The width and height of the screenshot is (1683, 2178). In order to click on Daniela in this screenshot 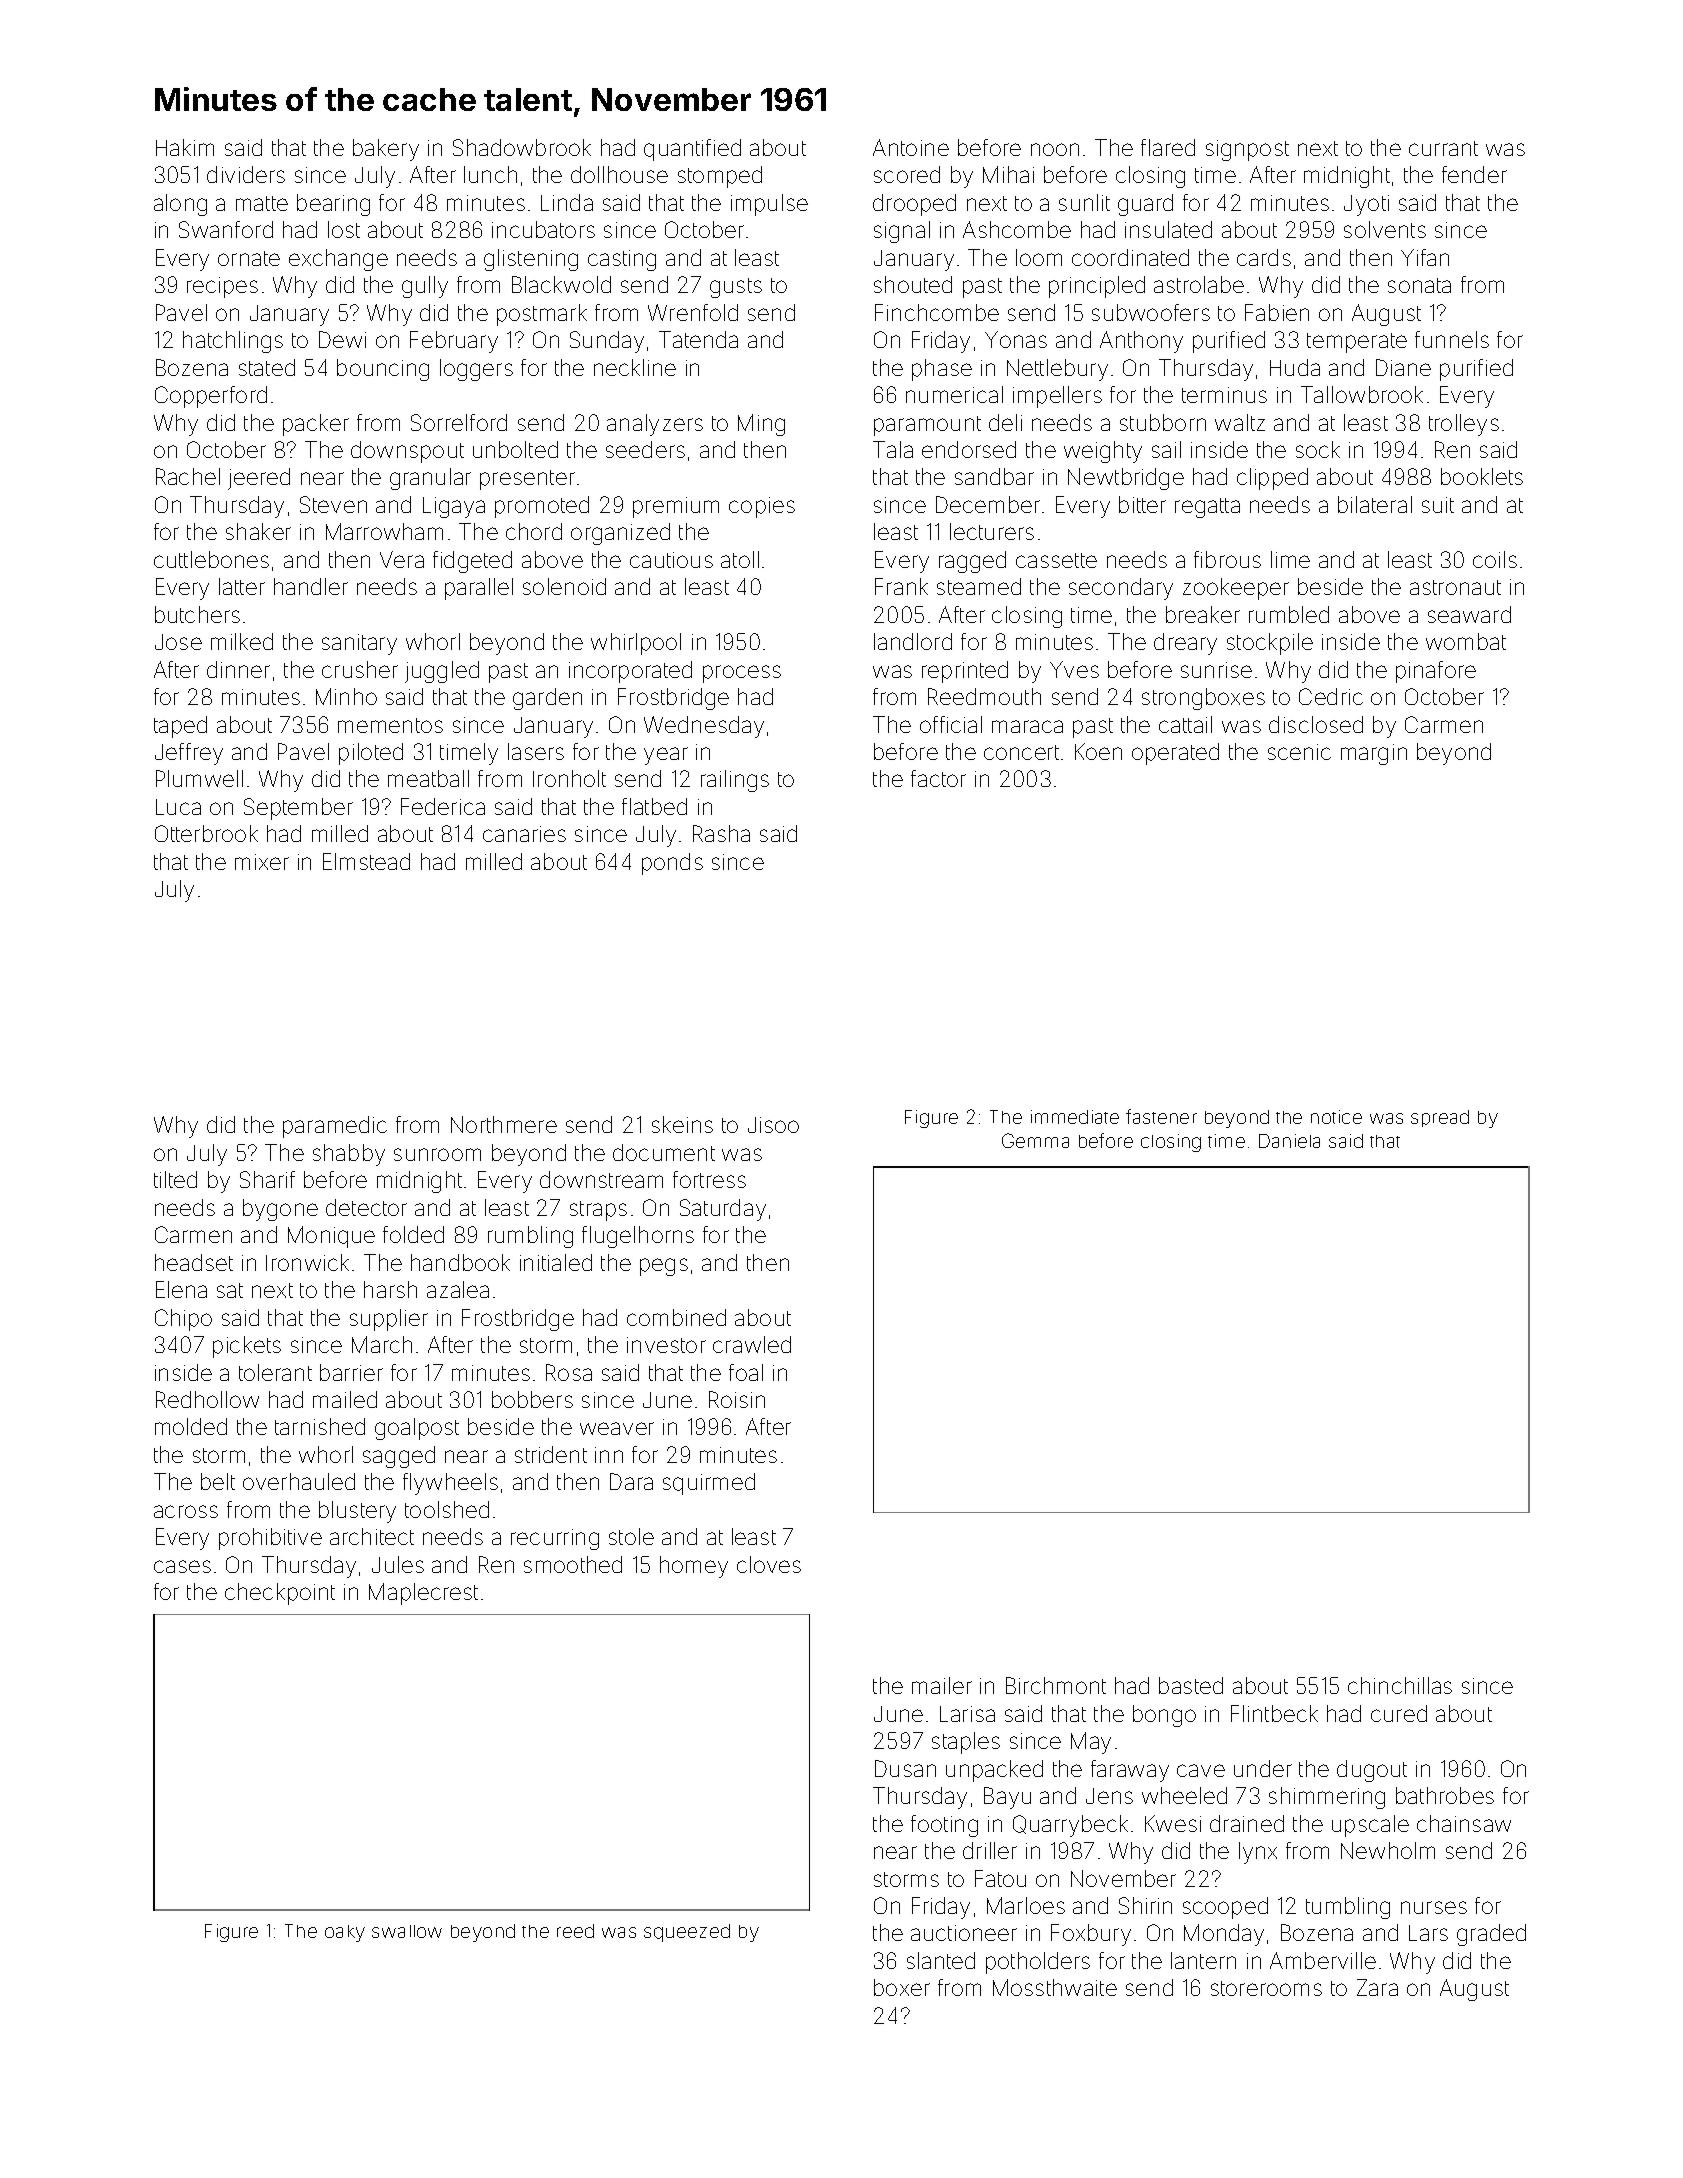, I will do `click(1289, 1141)`.
